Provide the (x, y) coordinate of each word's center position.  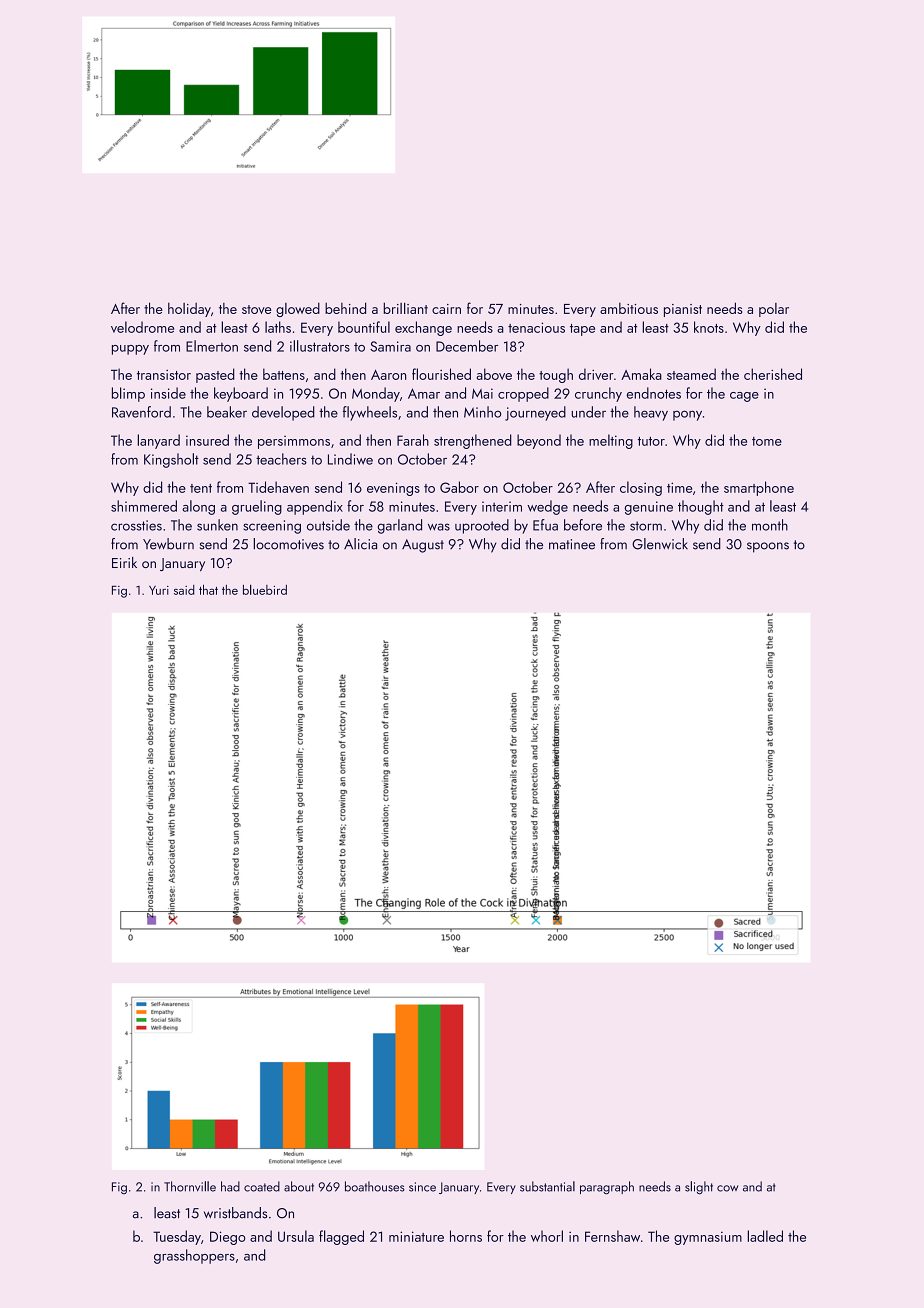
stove (257, 309)
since (422, 1187)
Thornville (190, 1186)
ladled (765, 1236)
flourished (441, 374)
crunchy (598, 394)
